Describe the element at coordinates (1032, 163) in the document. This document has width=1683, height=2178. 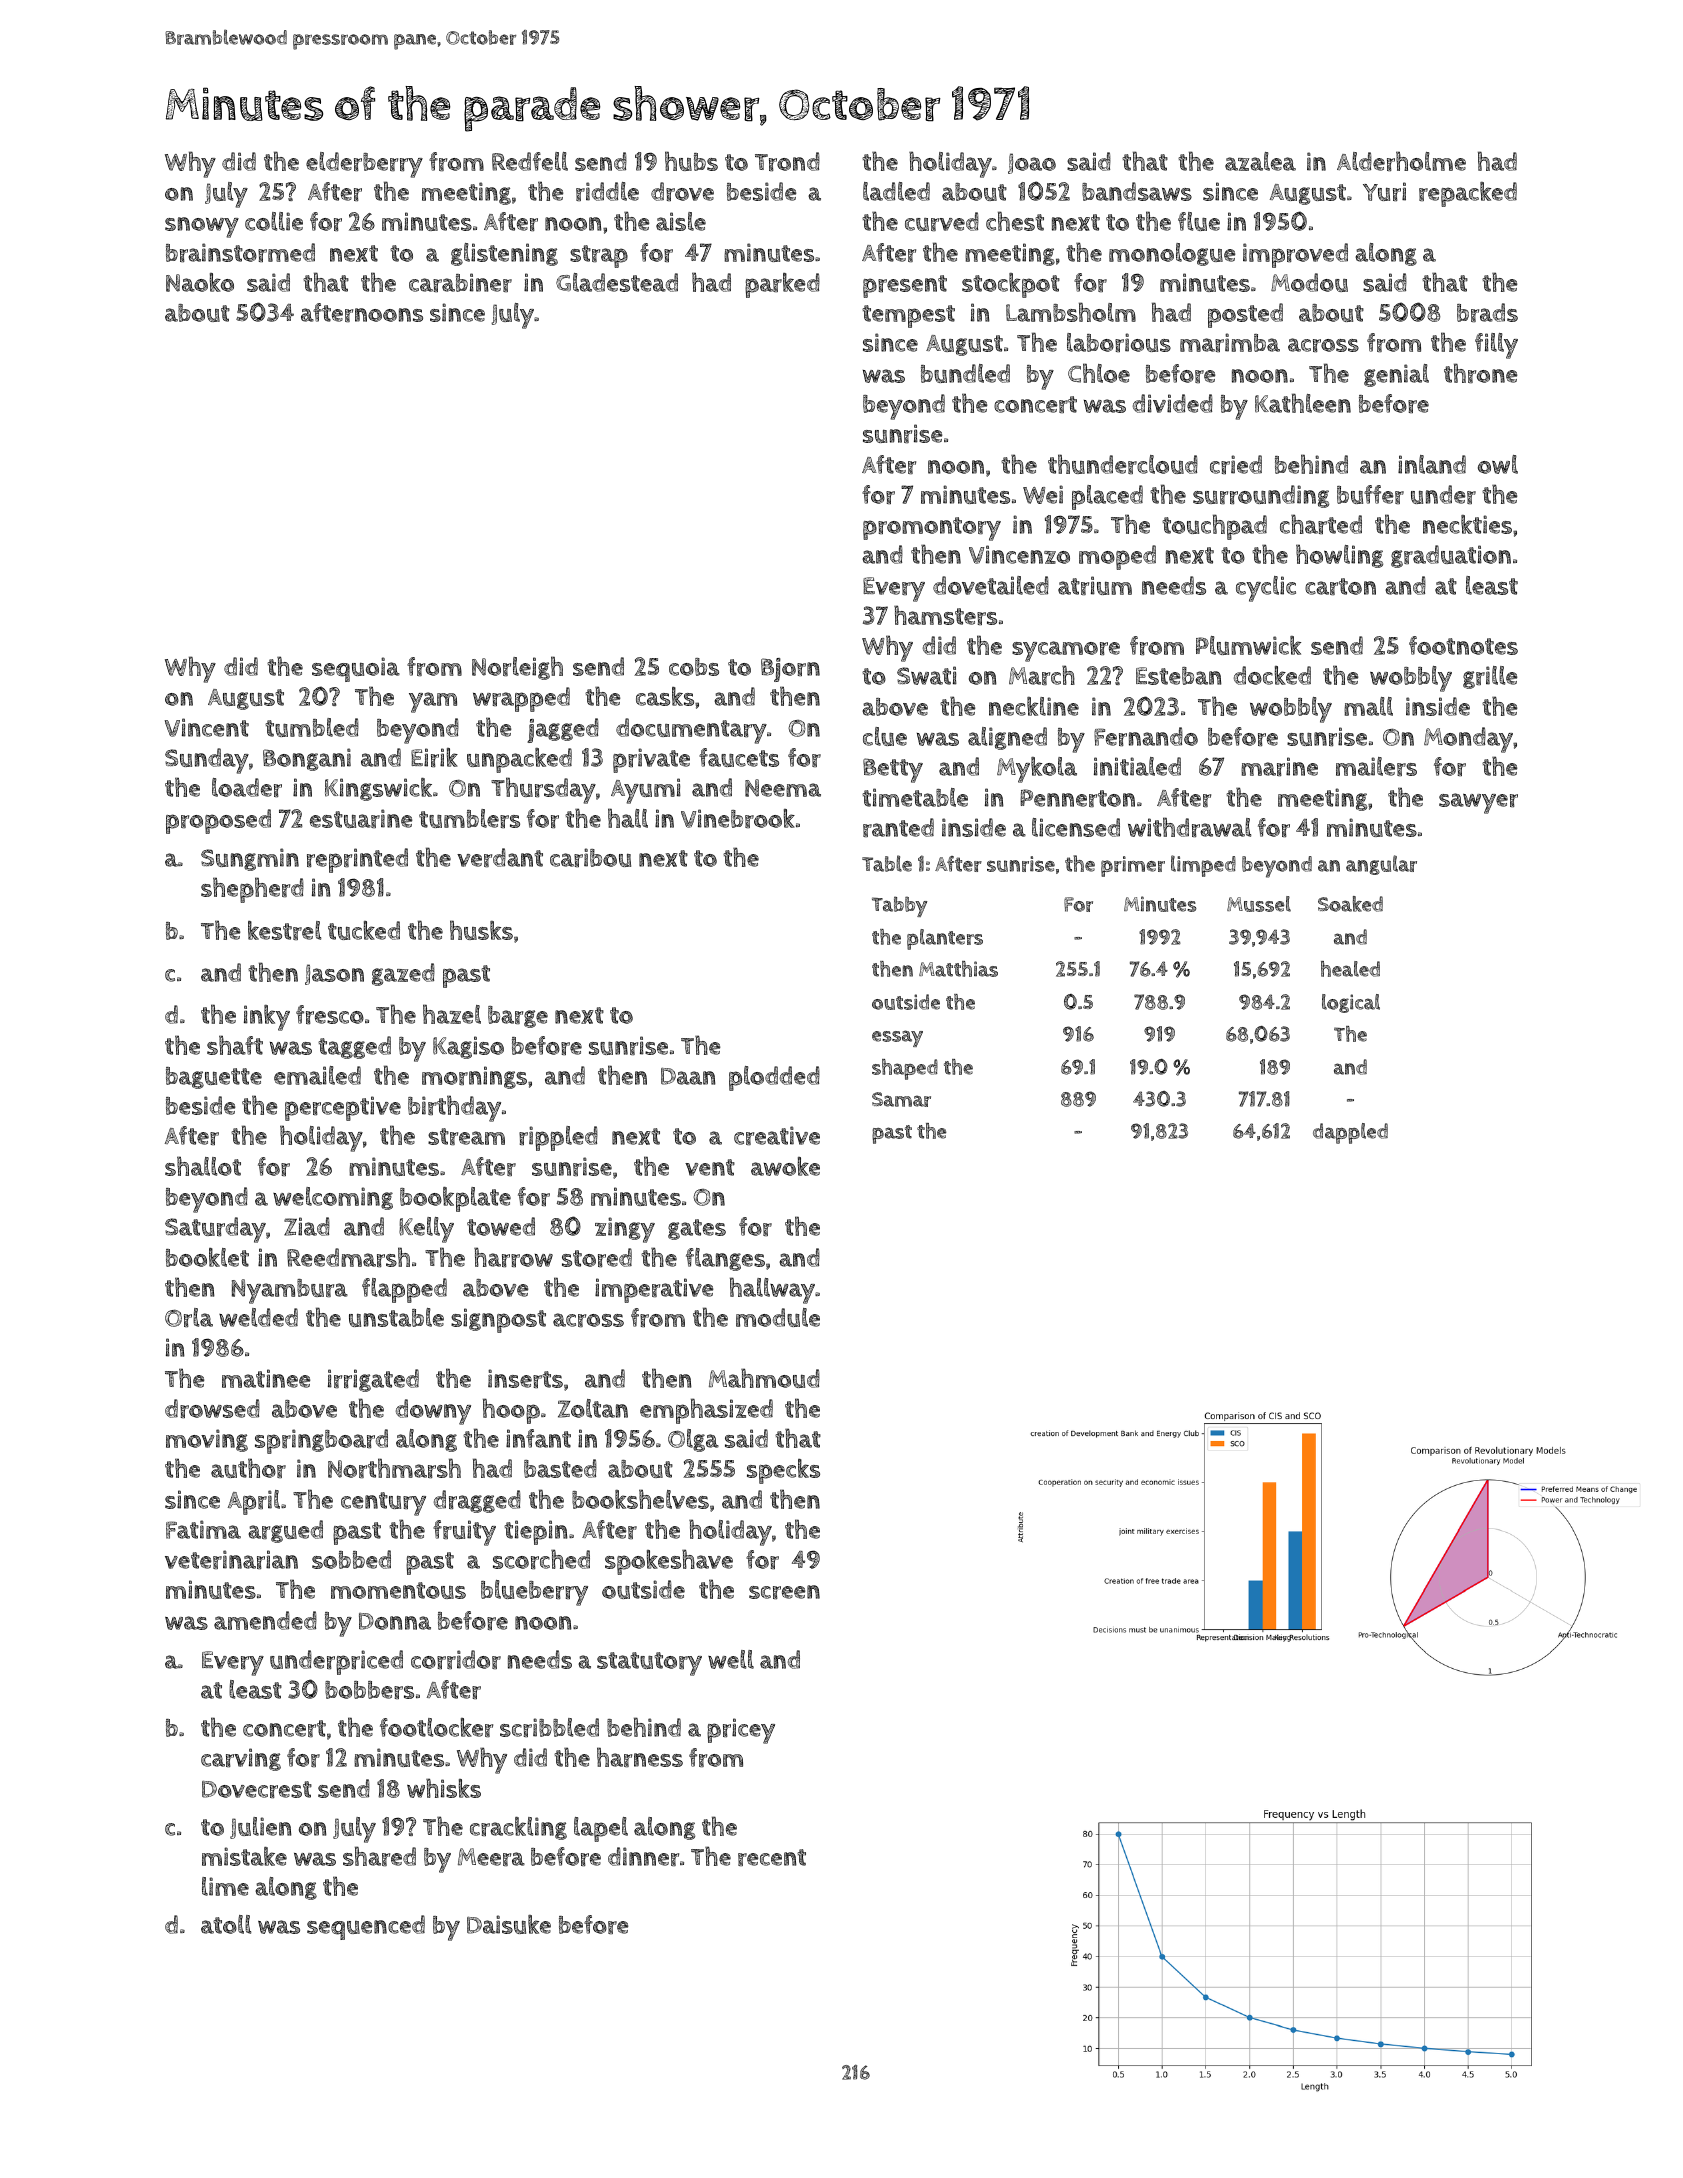
I see `Joao` at that location.
